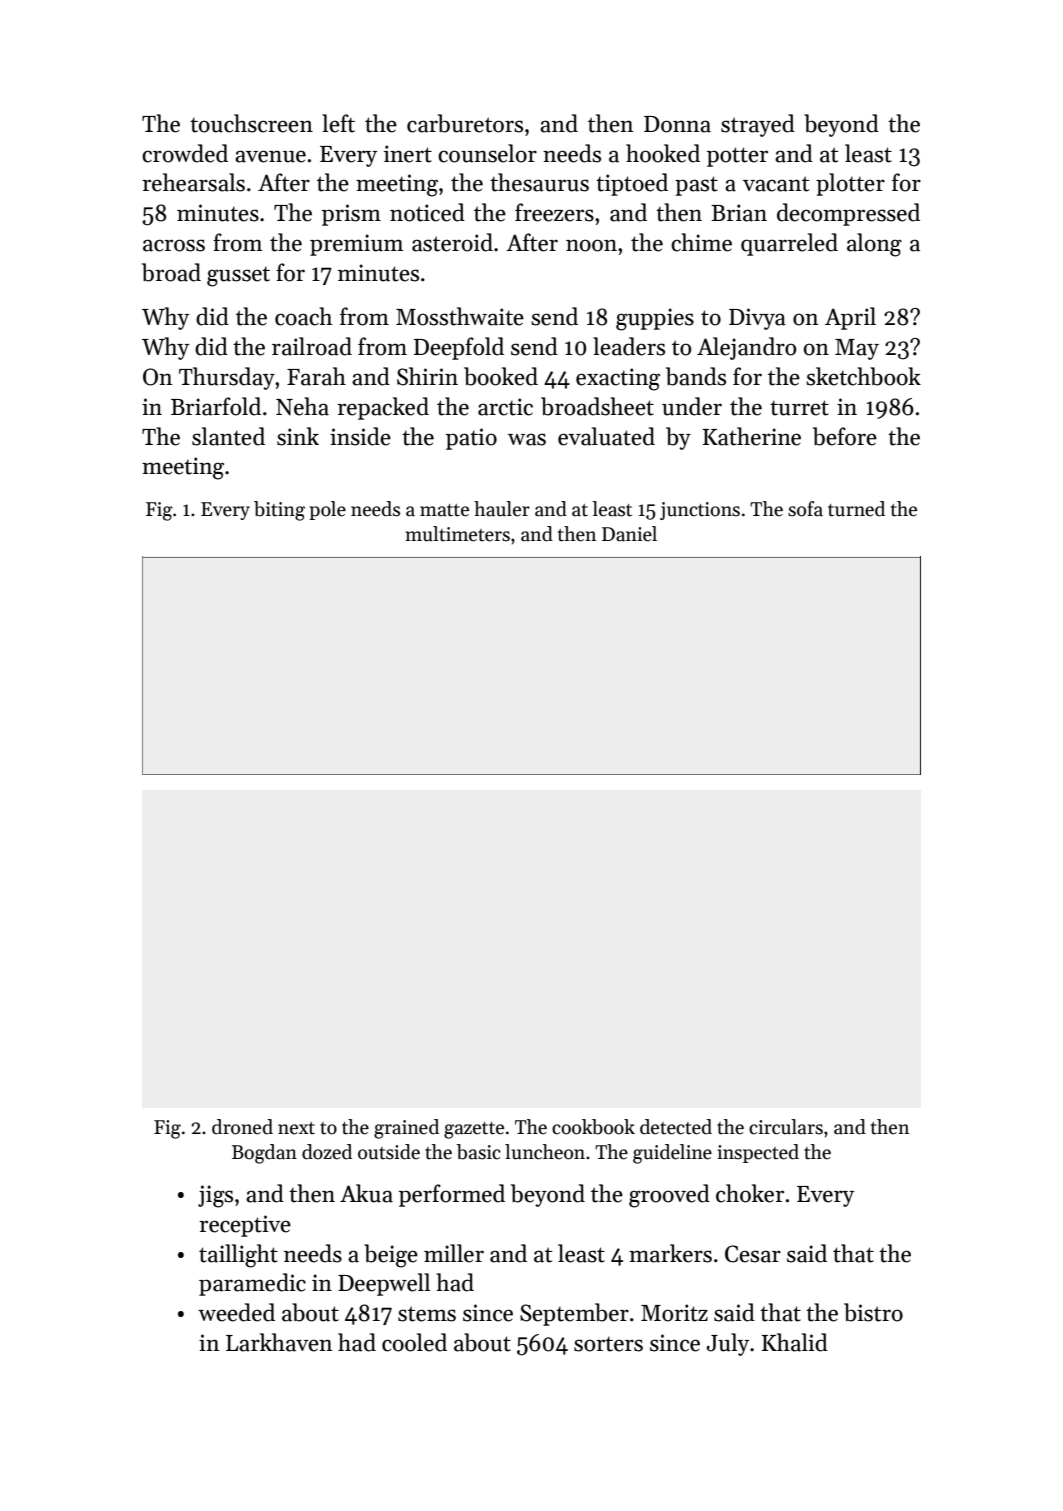  What do you see at coordinates (215, 1196) in the page?
I see `jigs` at bounding box center [215, 1196].
